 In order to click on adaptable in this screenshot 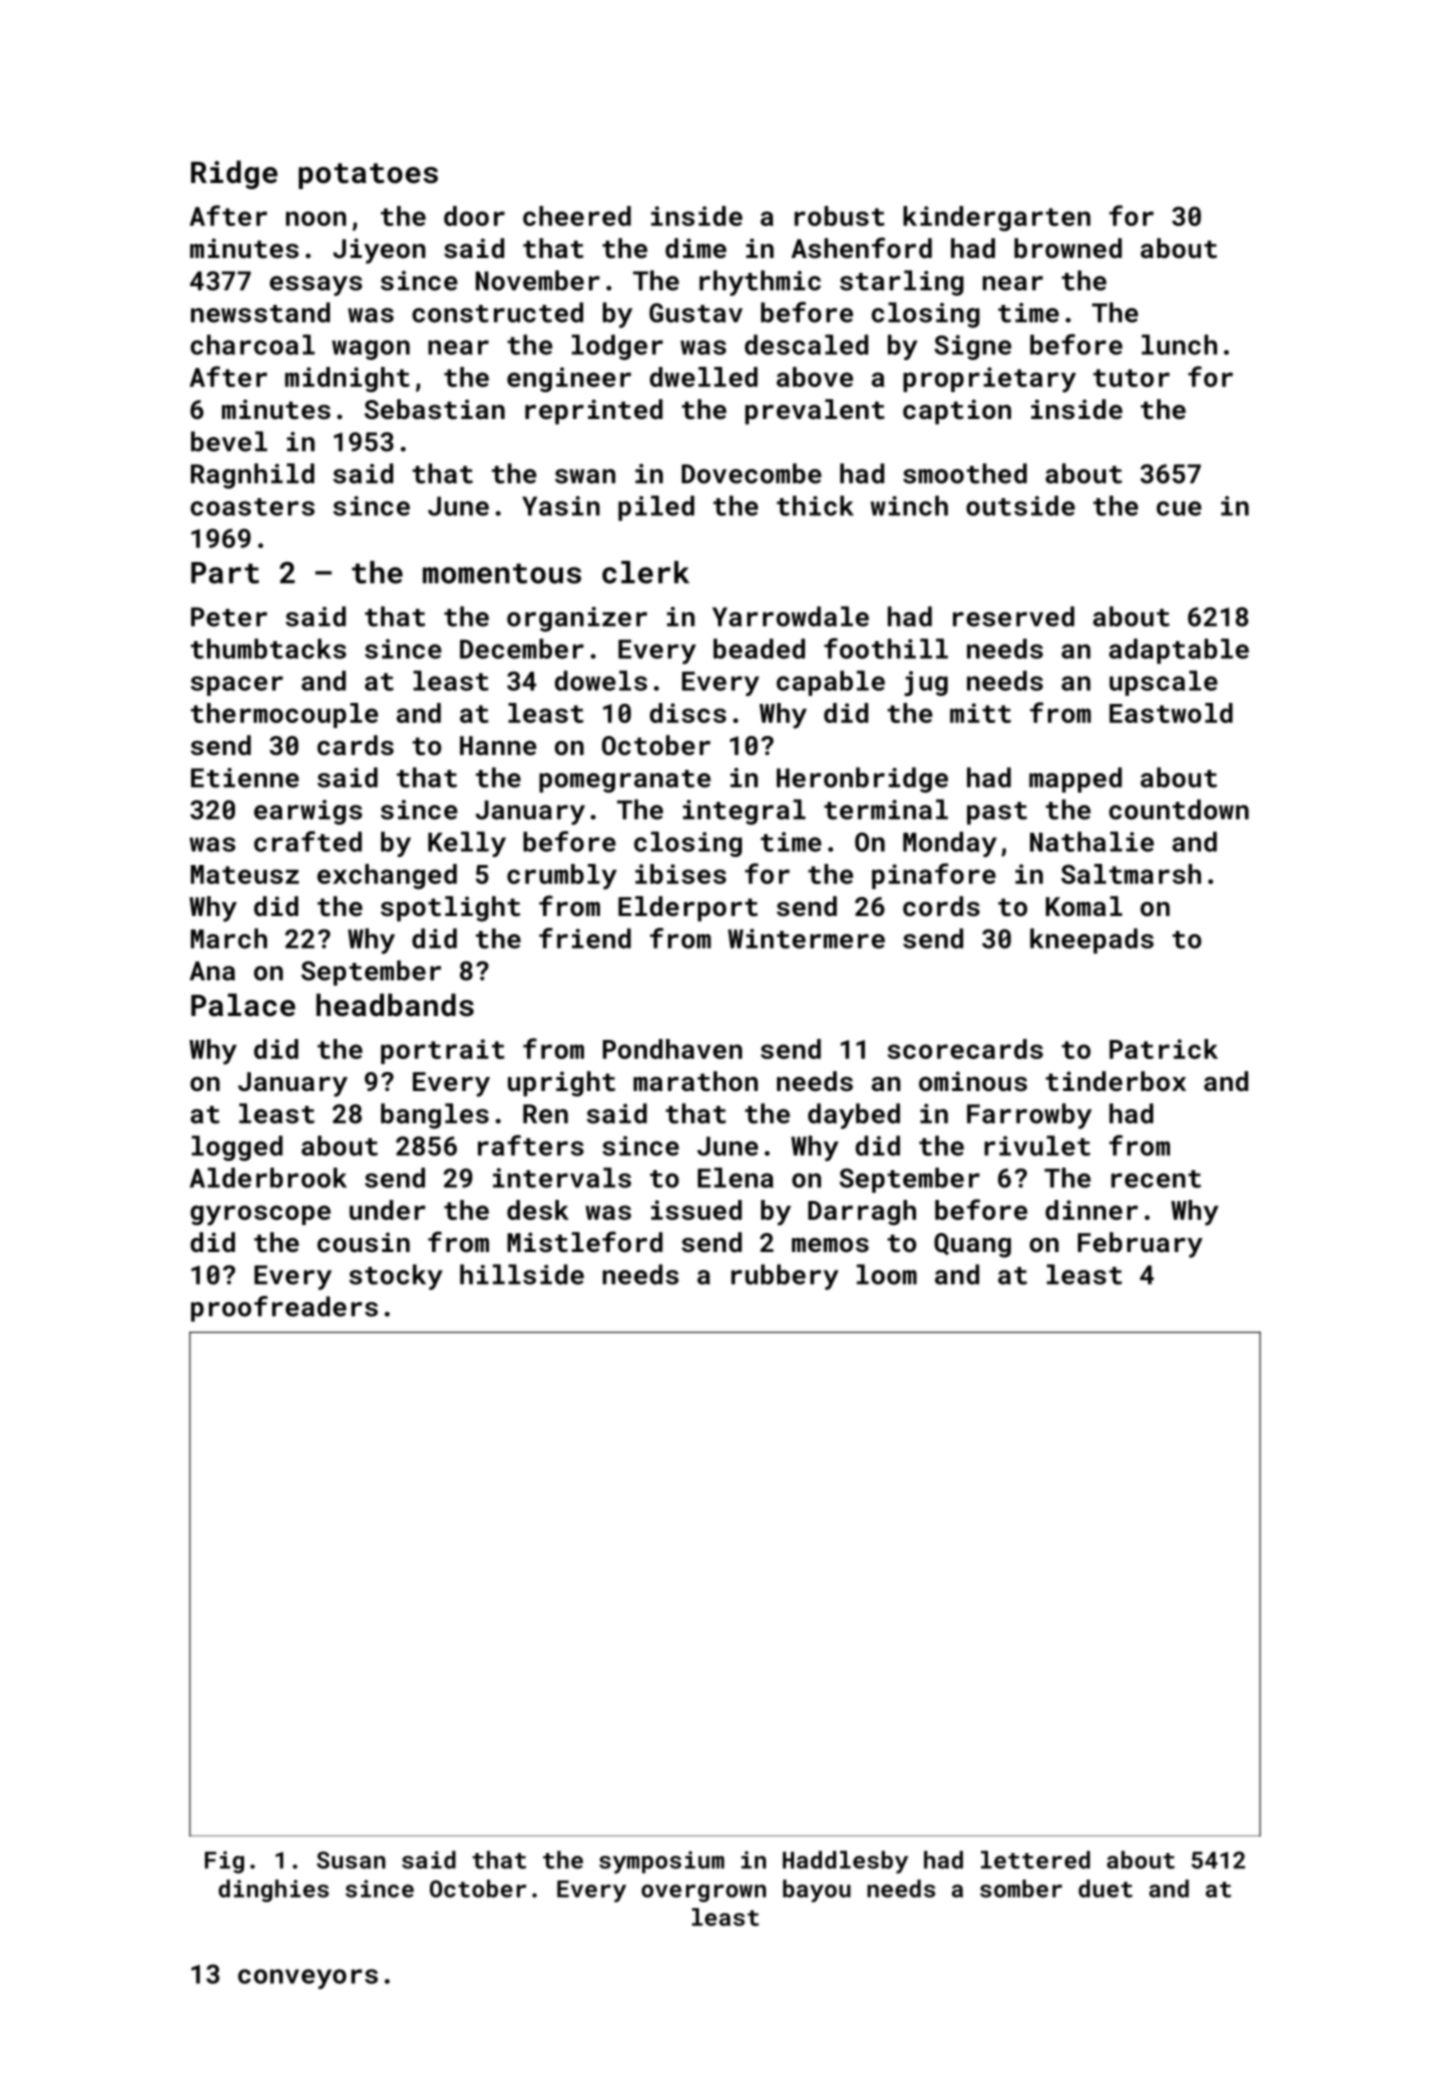, I will do `click(1179, 651)`.
